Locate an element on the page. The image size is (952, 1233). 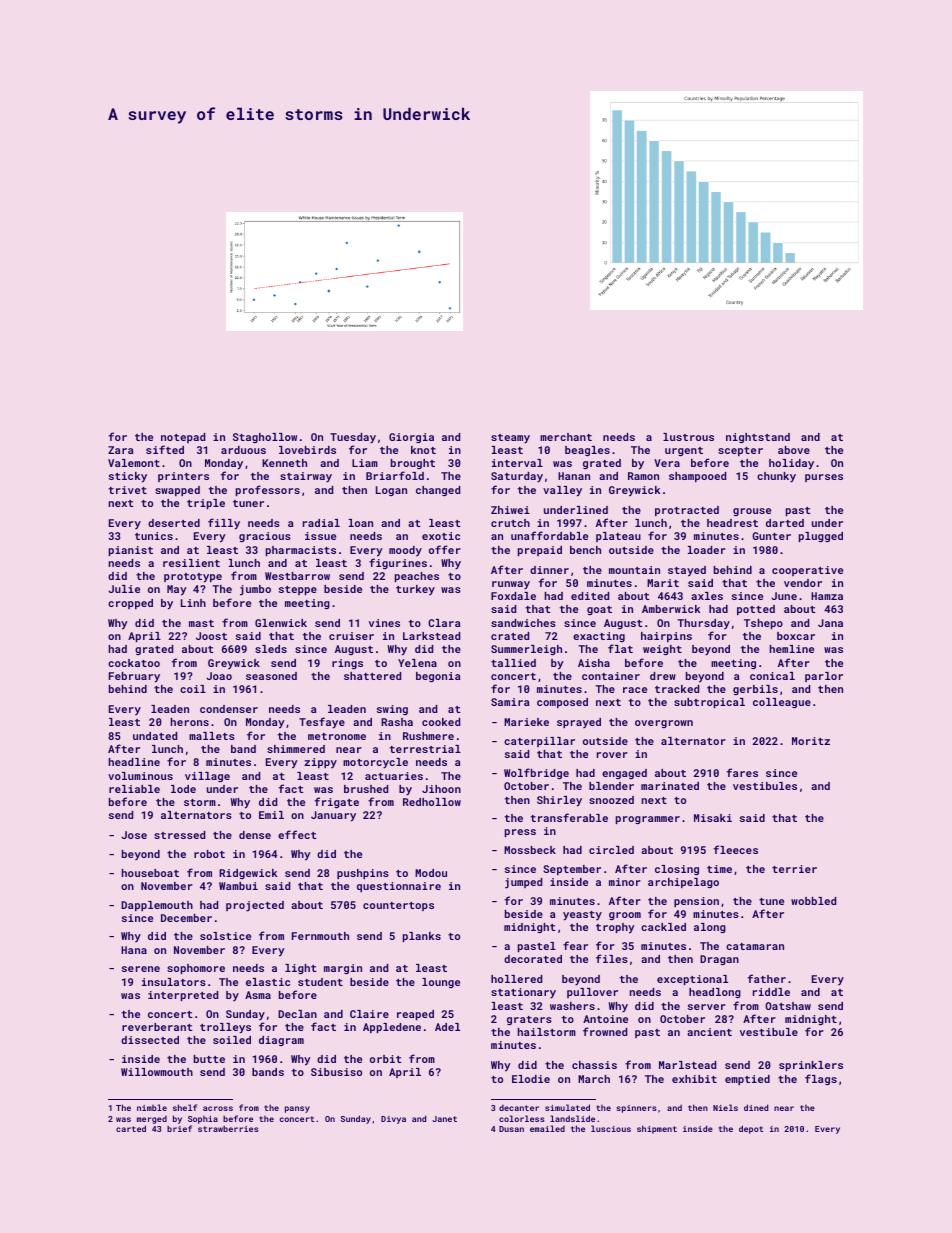
Dapplemouth is located at coordinates (157, 906).
